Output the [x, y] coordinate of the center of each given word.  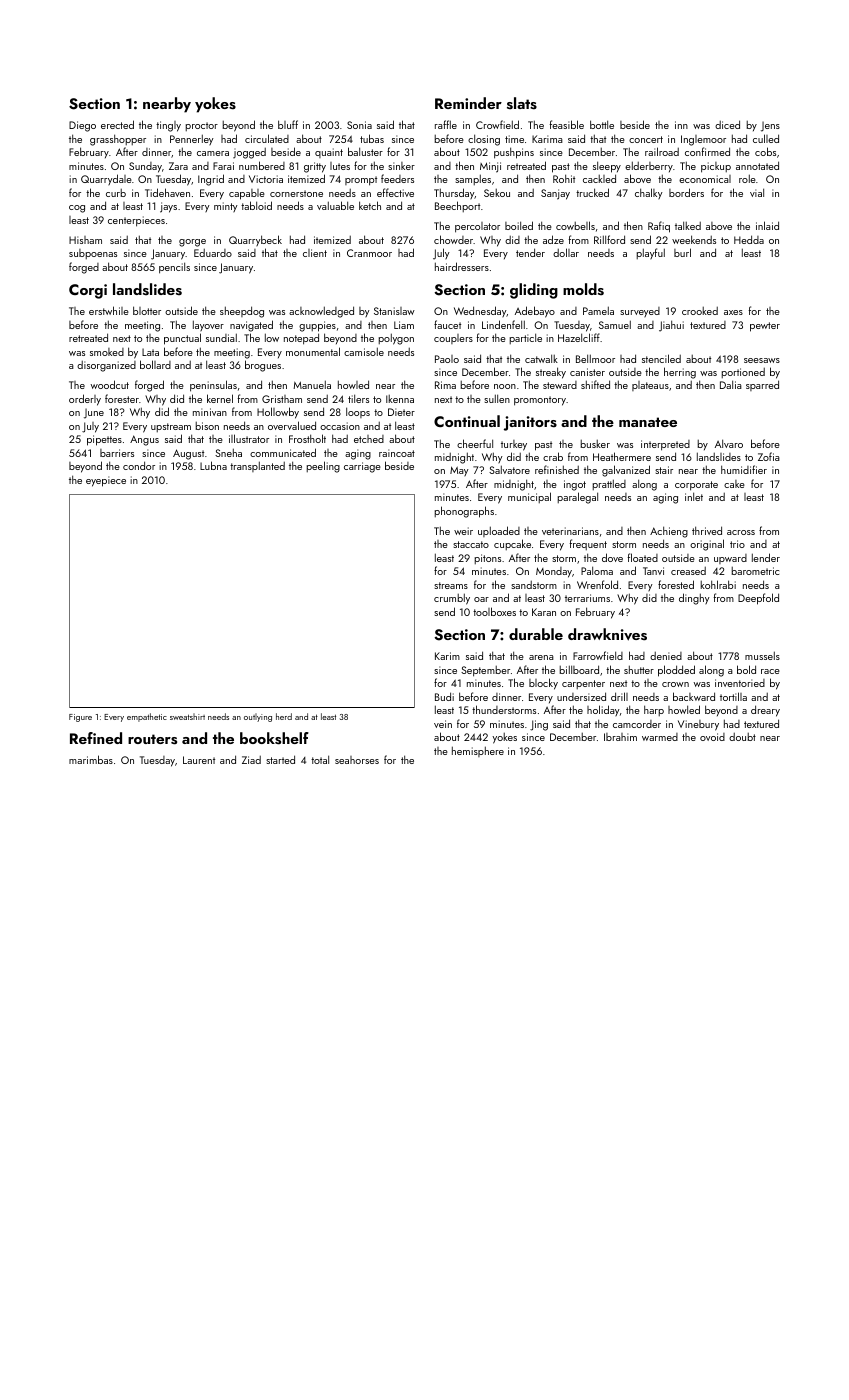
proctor [201, 126]
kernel [220, 398]
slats [522, 103]
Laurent [199, 760]
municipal [529, 497]
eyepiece [106, 481]
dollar [566, 252]
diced [727, 124]
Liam [404, 325]
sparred [762, 385]
